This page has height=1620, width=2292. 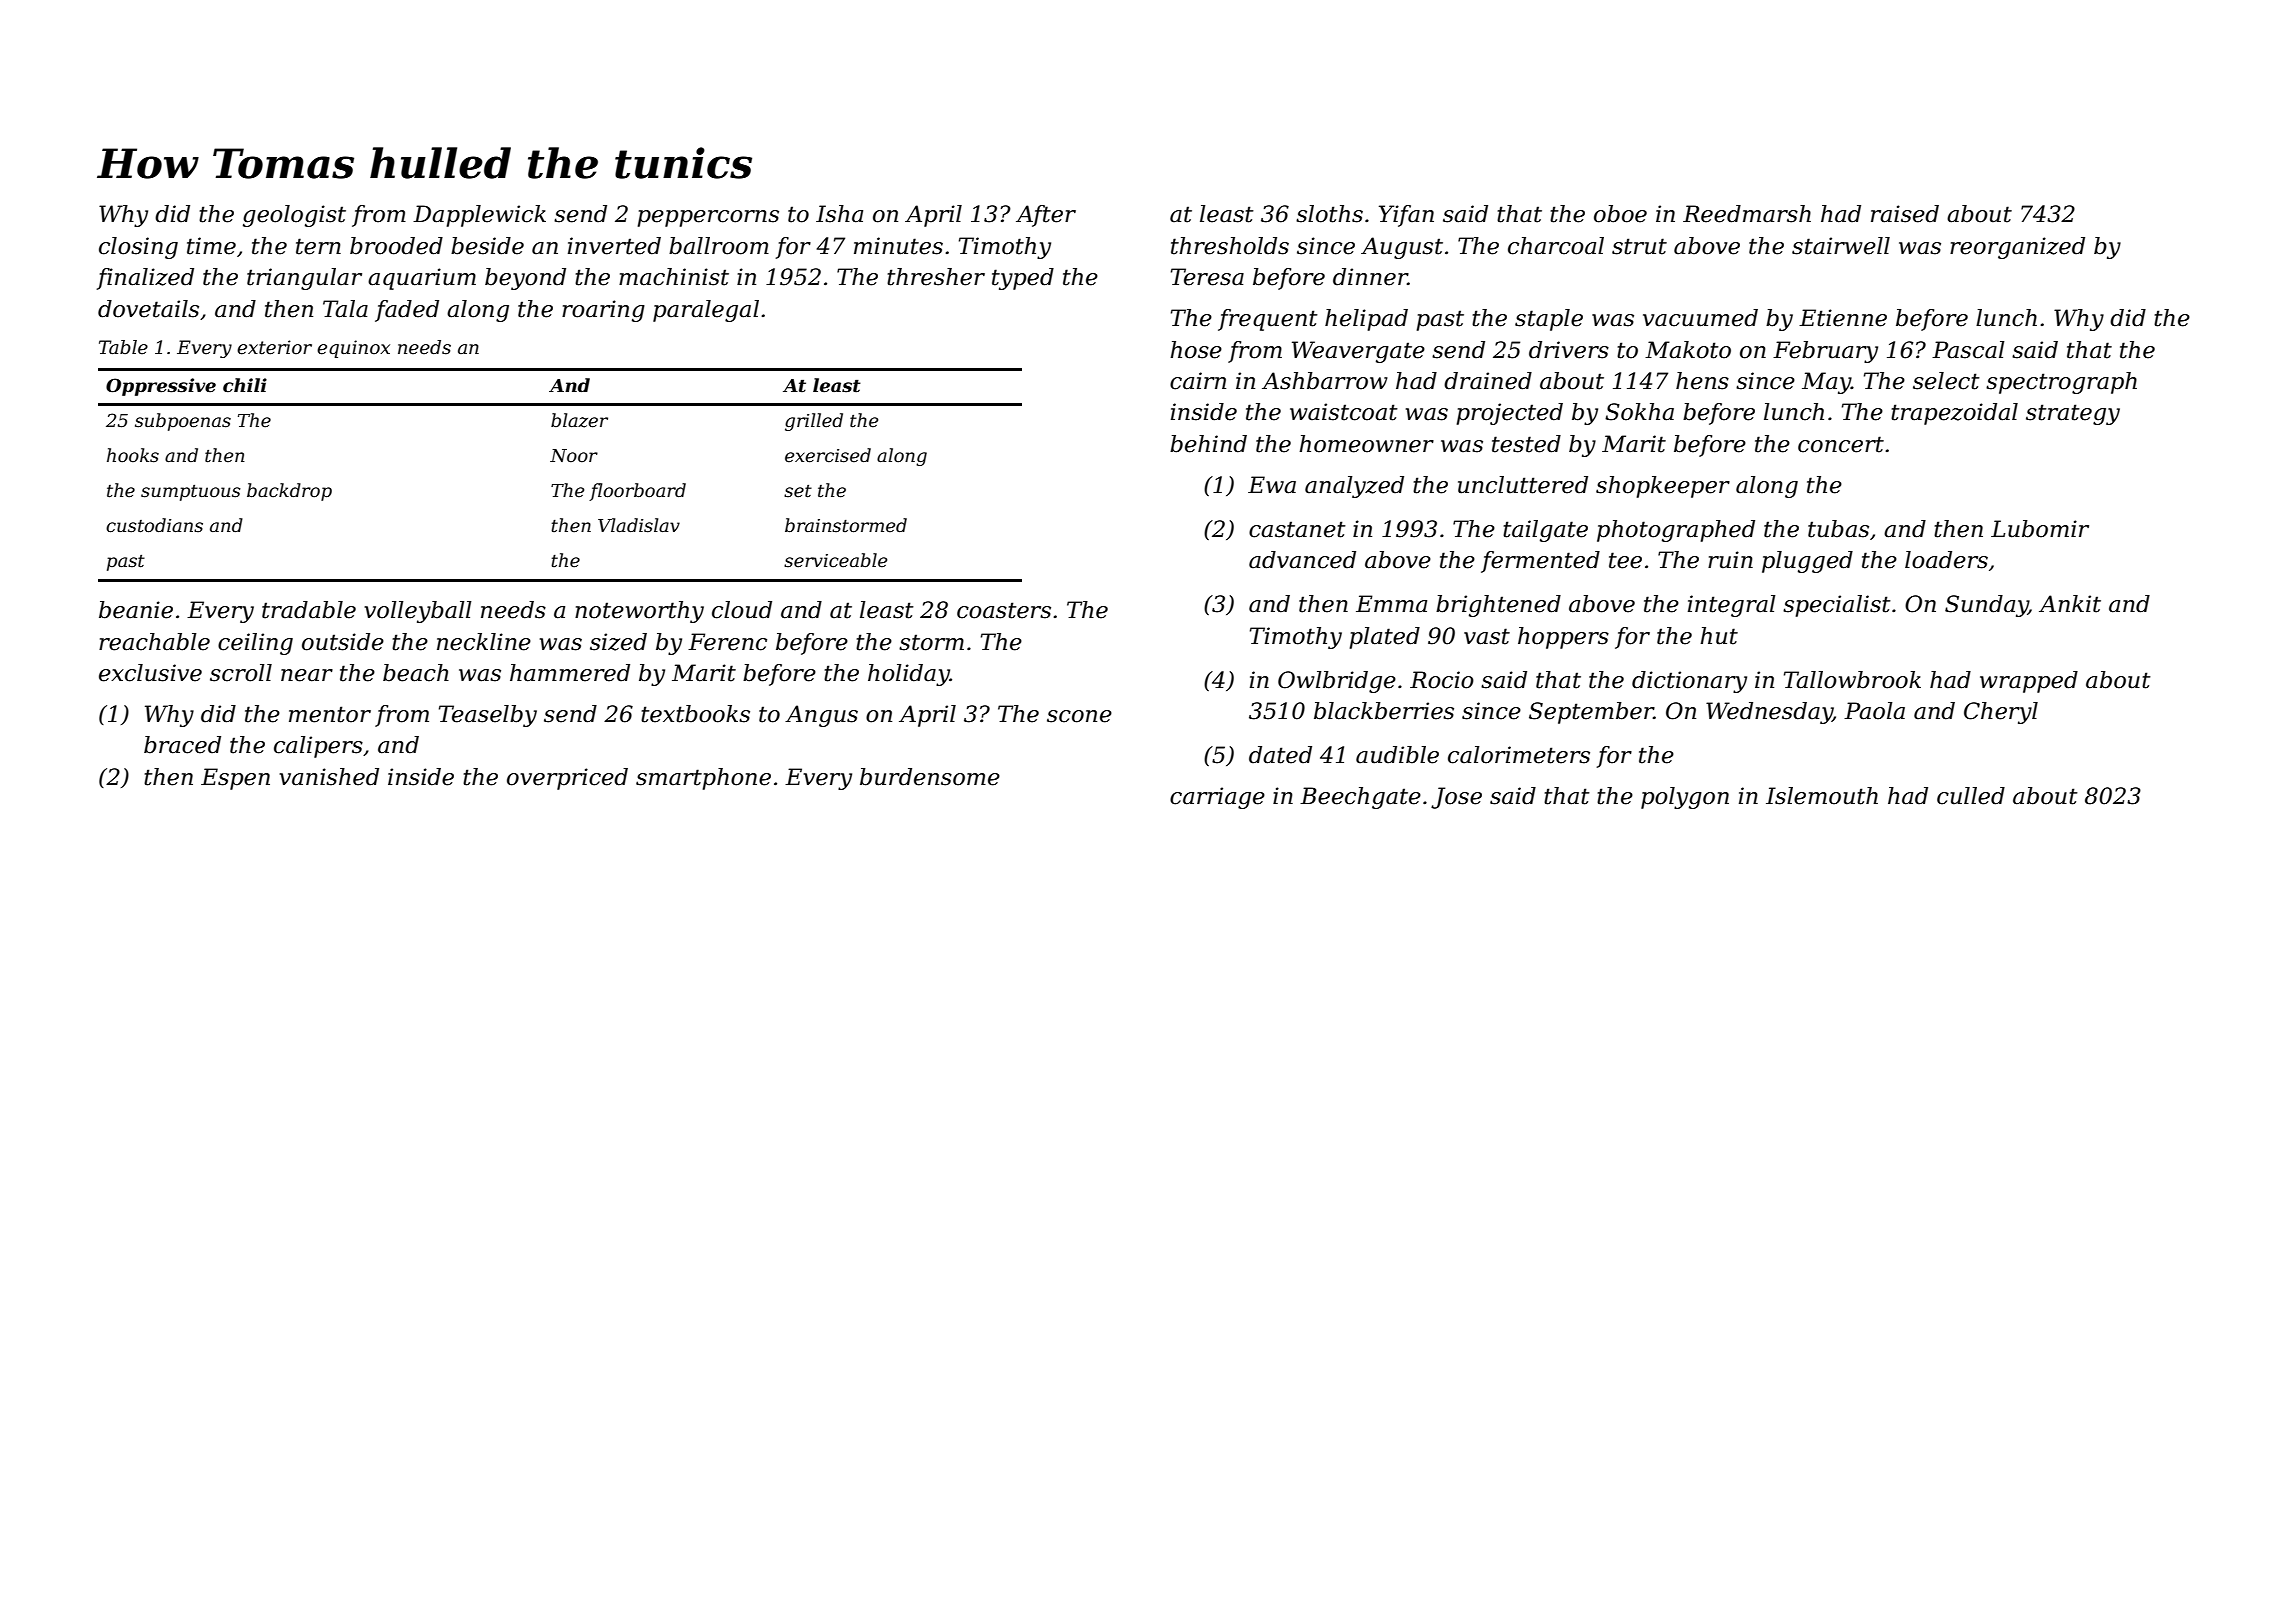 What do you see at coordinates (695, 714) in the page?
I see `textbooks` at bounding box center [695, 714].
